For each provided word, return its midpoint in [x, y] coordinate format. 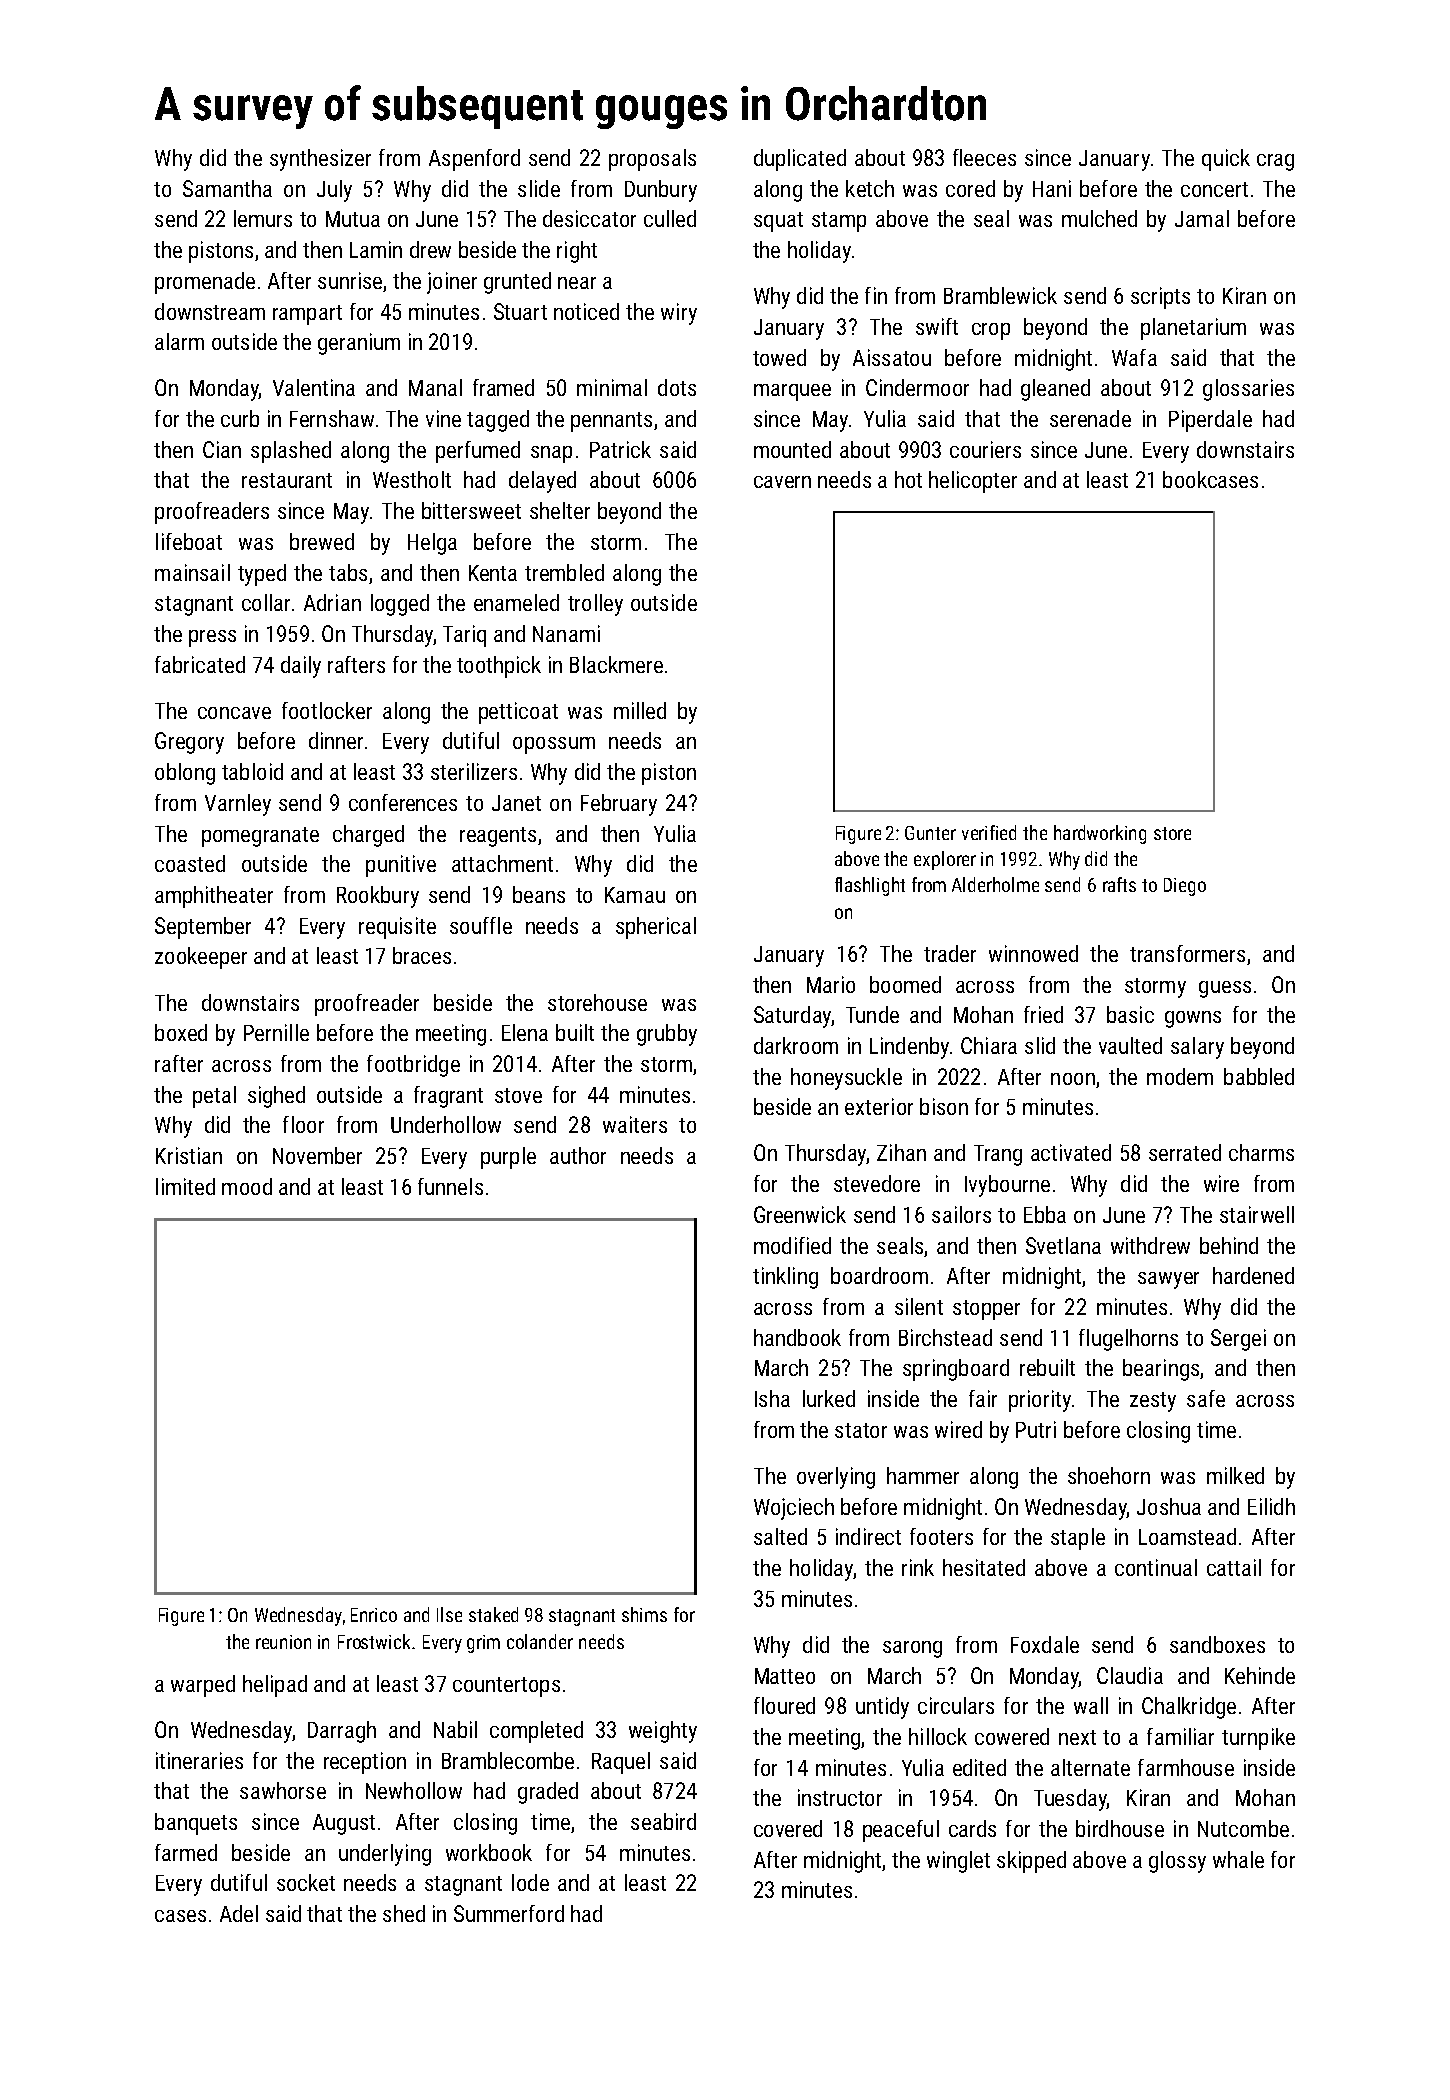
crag [1275, 162]
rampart [307, 315]
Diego [1185, 887]
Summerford [509, 1913]
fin [876, 295]
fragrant [448, 1097]
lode [530, 1882]
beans [539, 894]
